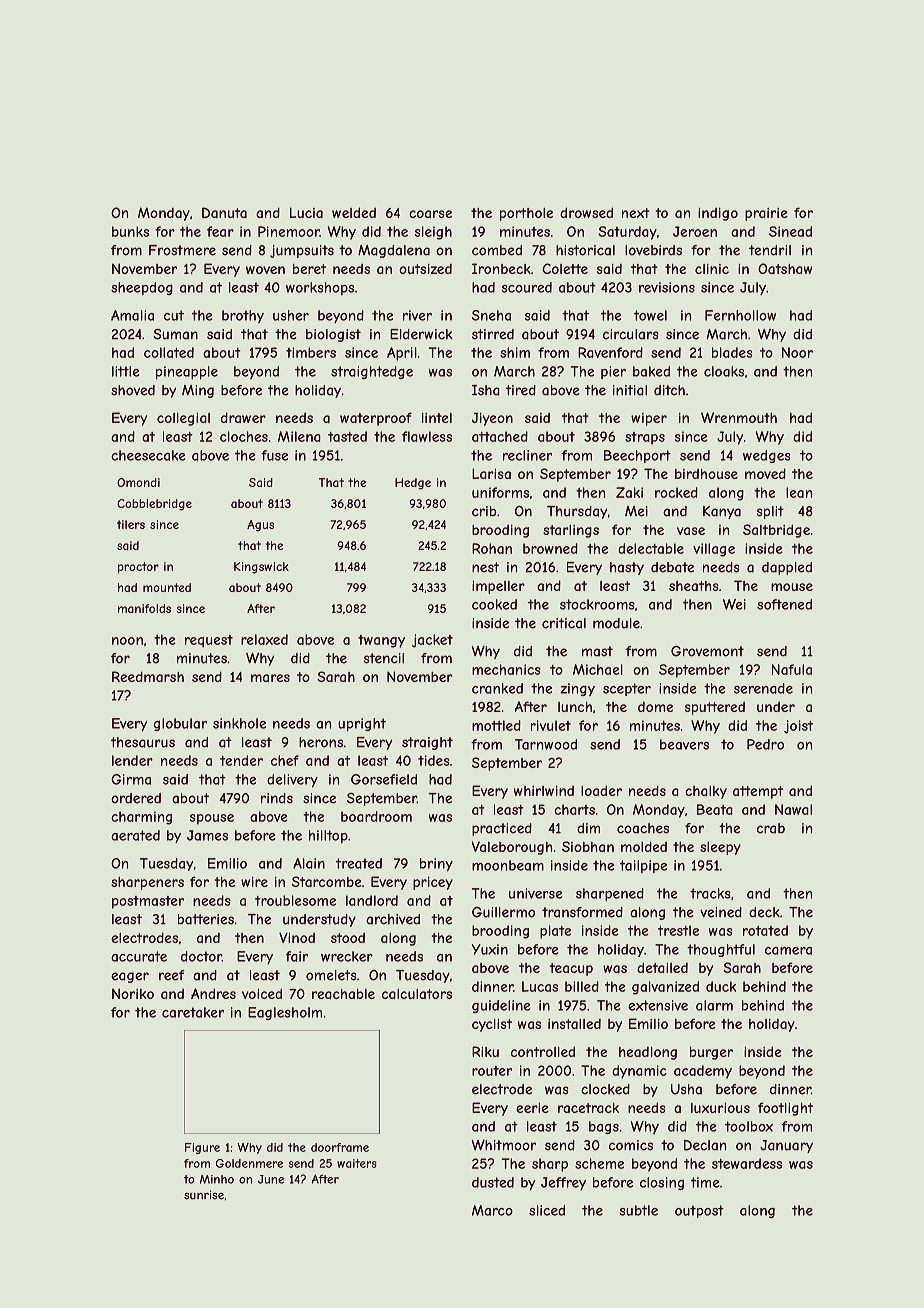 This screenshot has height=1308, width=924. Describe the element at coordinates (544, 791) in the screenshot. I see `whirlwind` at that location.
